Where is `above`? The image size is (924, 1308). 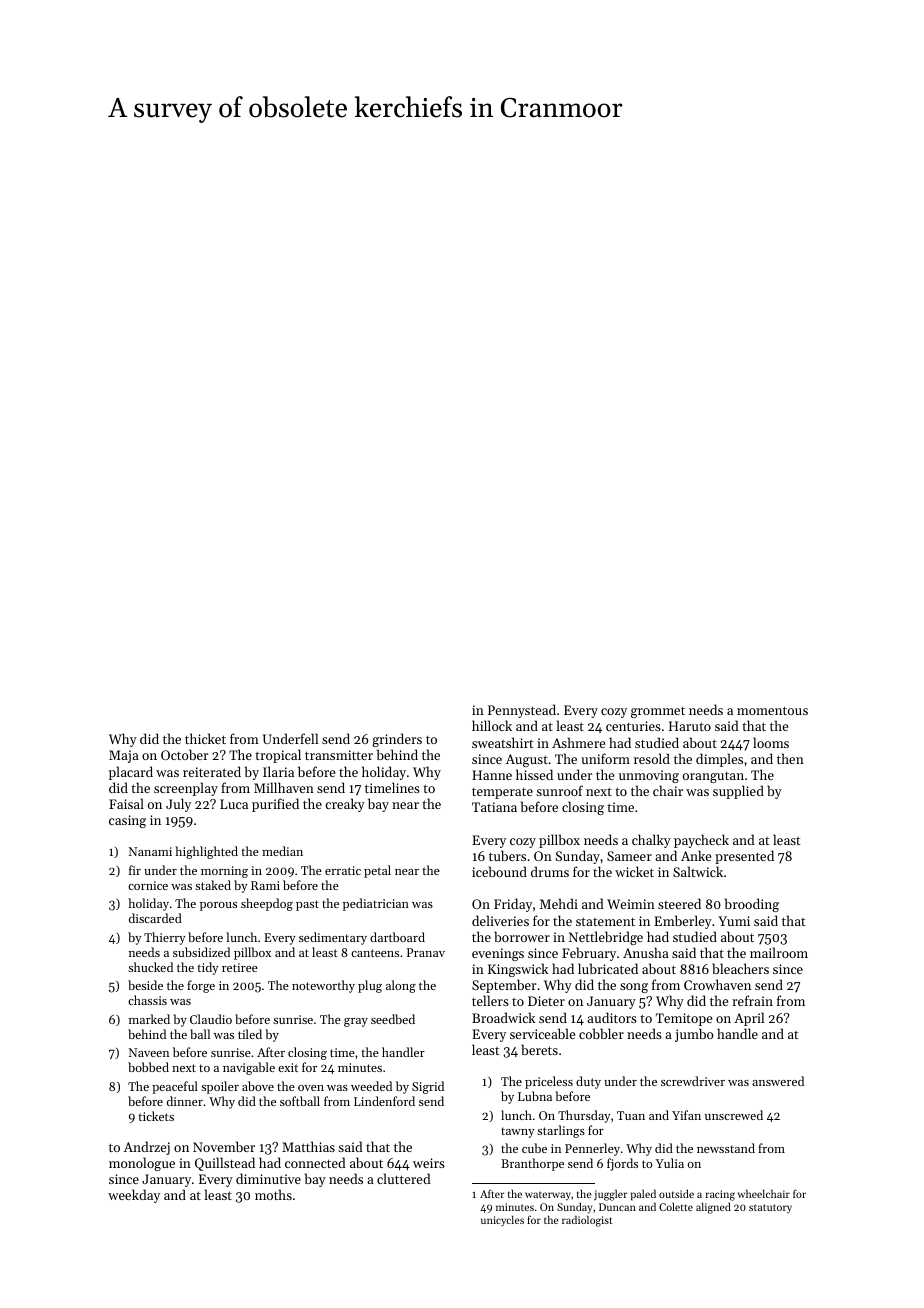
above is located at coordinates (258, 1086).
